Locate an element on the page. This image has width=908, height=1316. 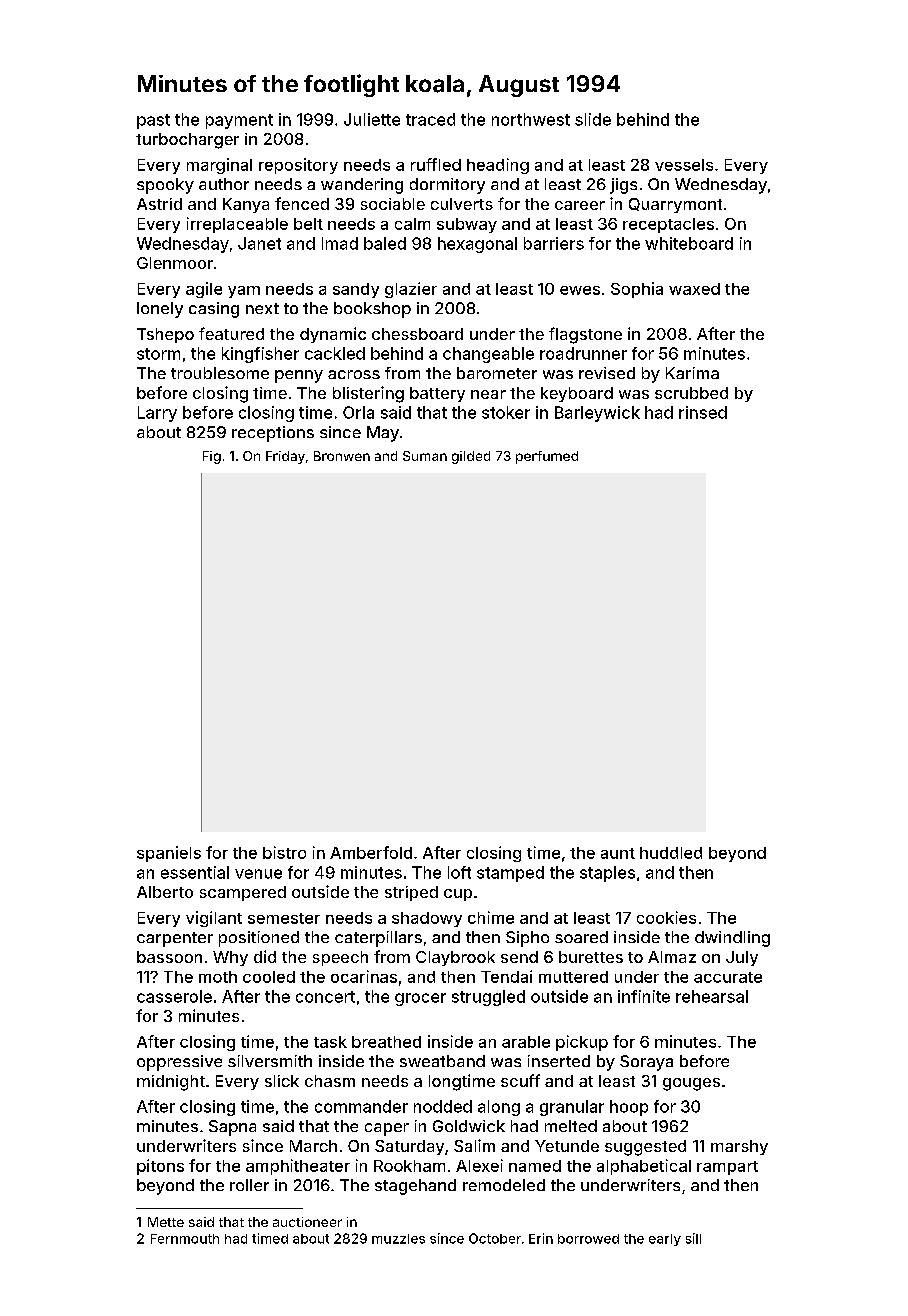
auctioneer is located at coordinates (307, 1222).
